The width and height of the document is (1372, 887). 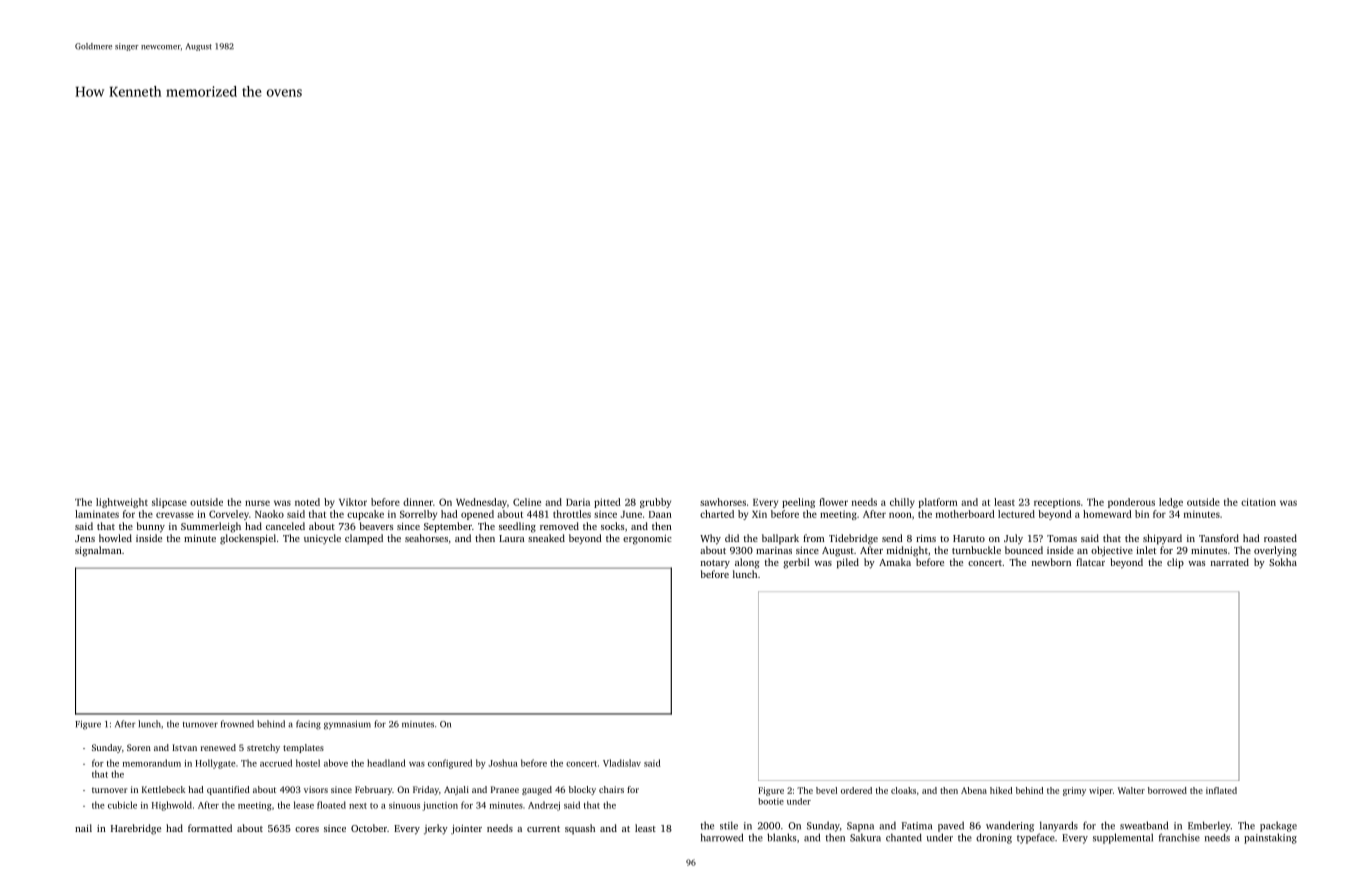 What do you see at coordinates (263, 748) in the document?
I see `stretchy` at bounding box center [263, 748].
